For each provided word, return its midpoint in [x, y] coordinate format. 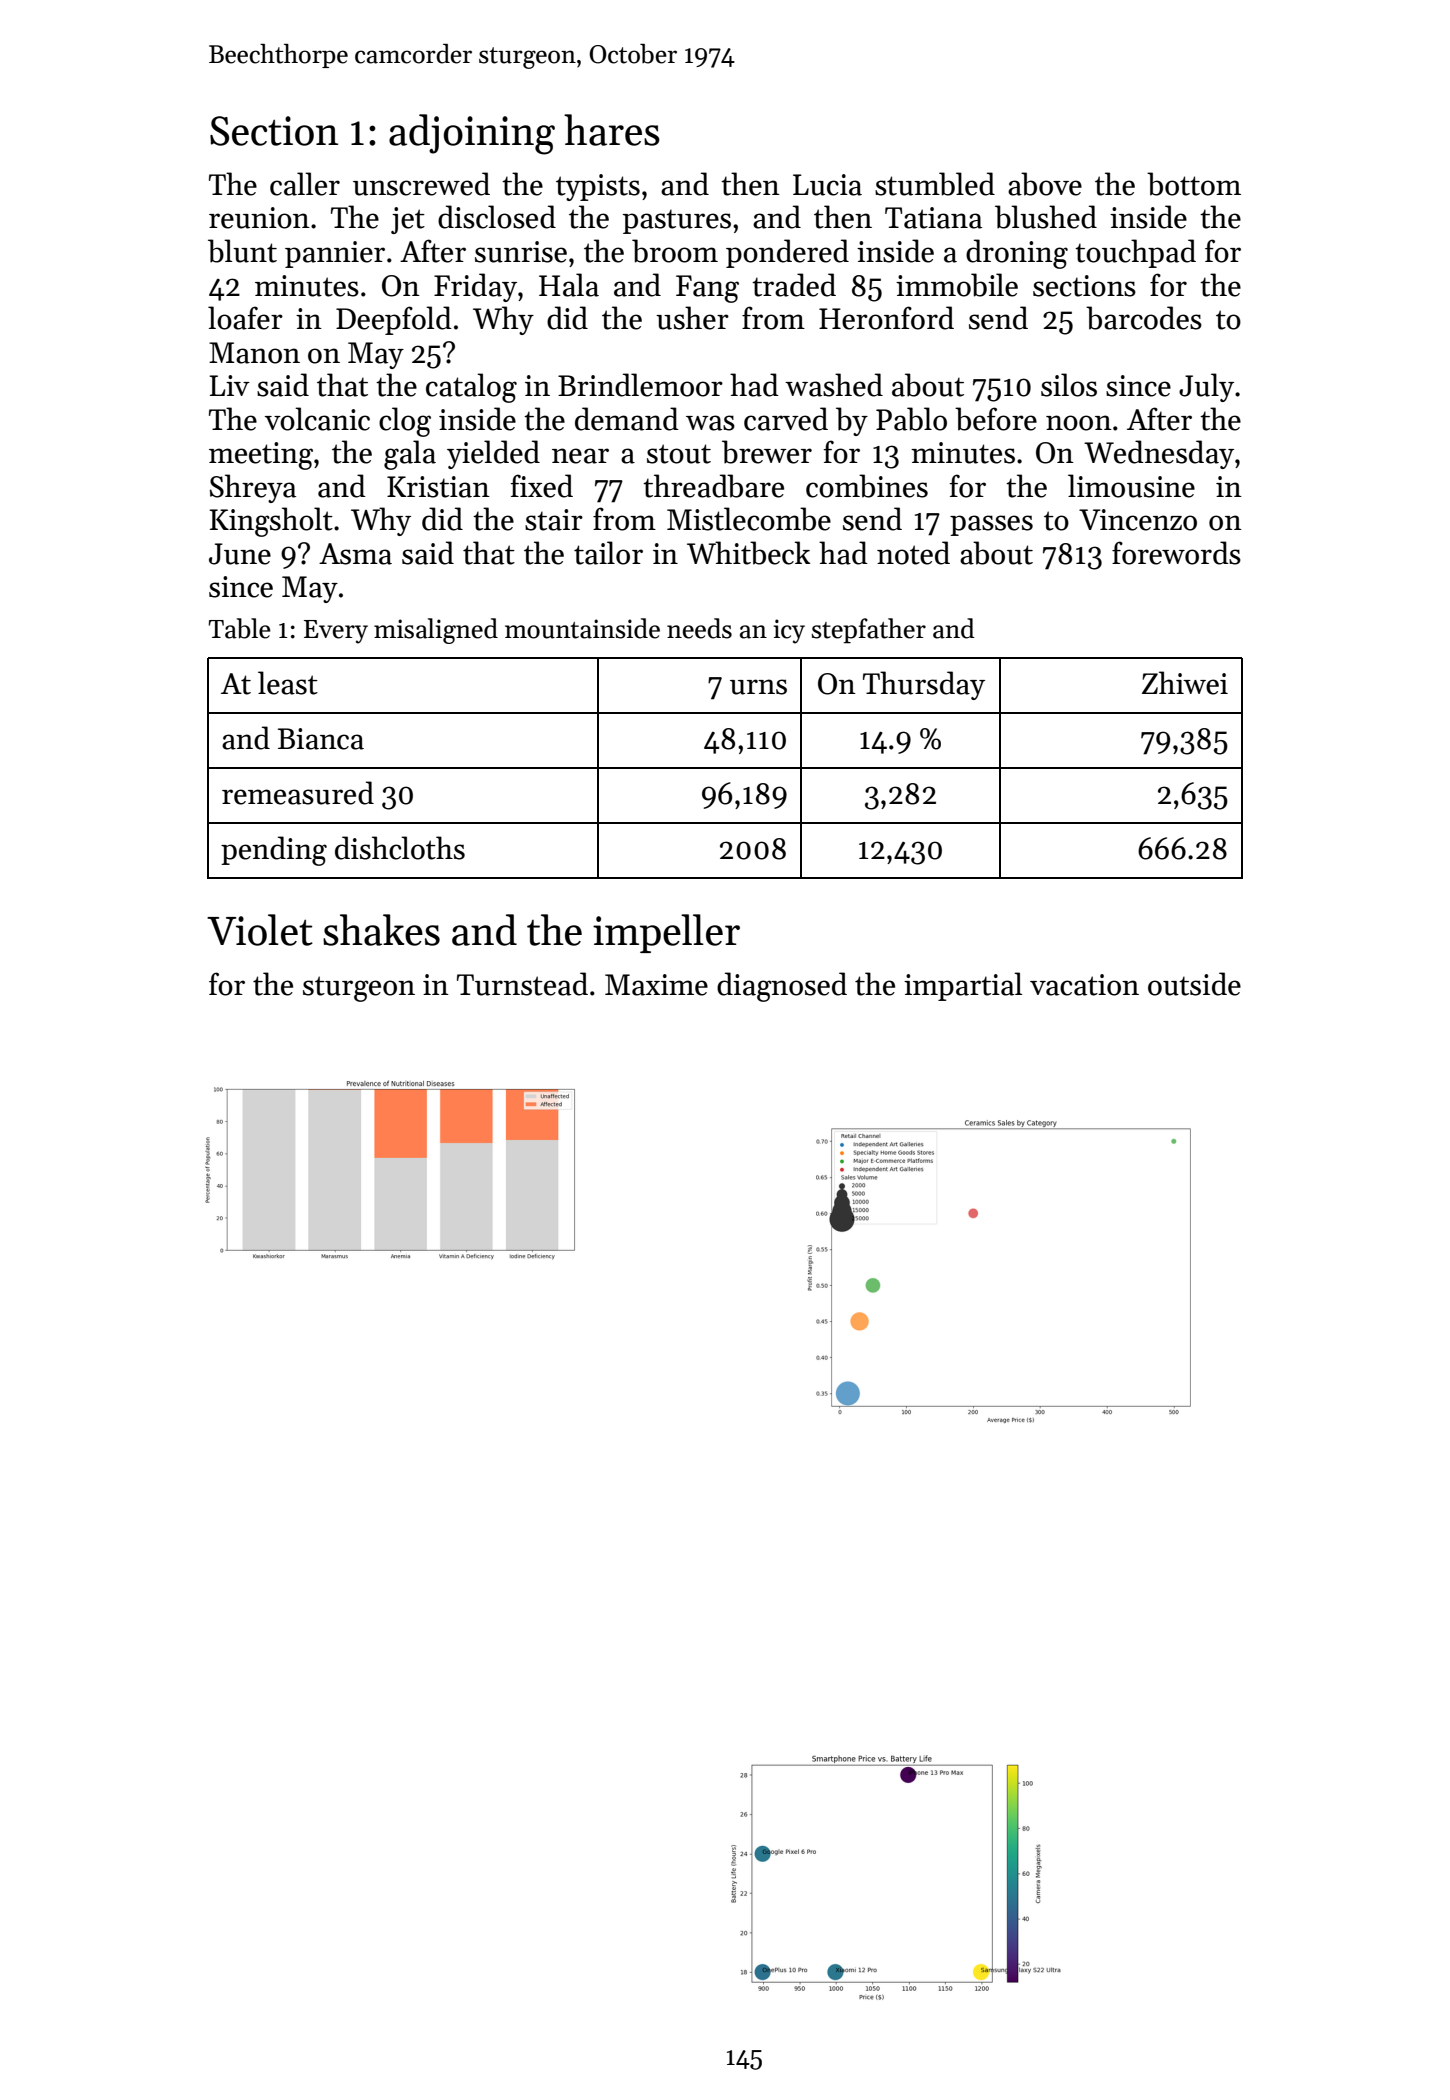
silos [1069, 385]
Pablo [911, 419]
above [1045, 184]
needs [699, 628]
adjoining [472, 134]
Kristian [438, 487]
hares [612, 130]
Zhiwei [1185, 683]
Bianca [321, 739]
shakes [381, 930]
